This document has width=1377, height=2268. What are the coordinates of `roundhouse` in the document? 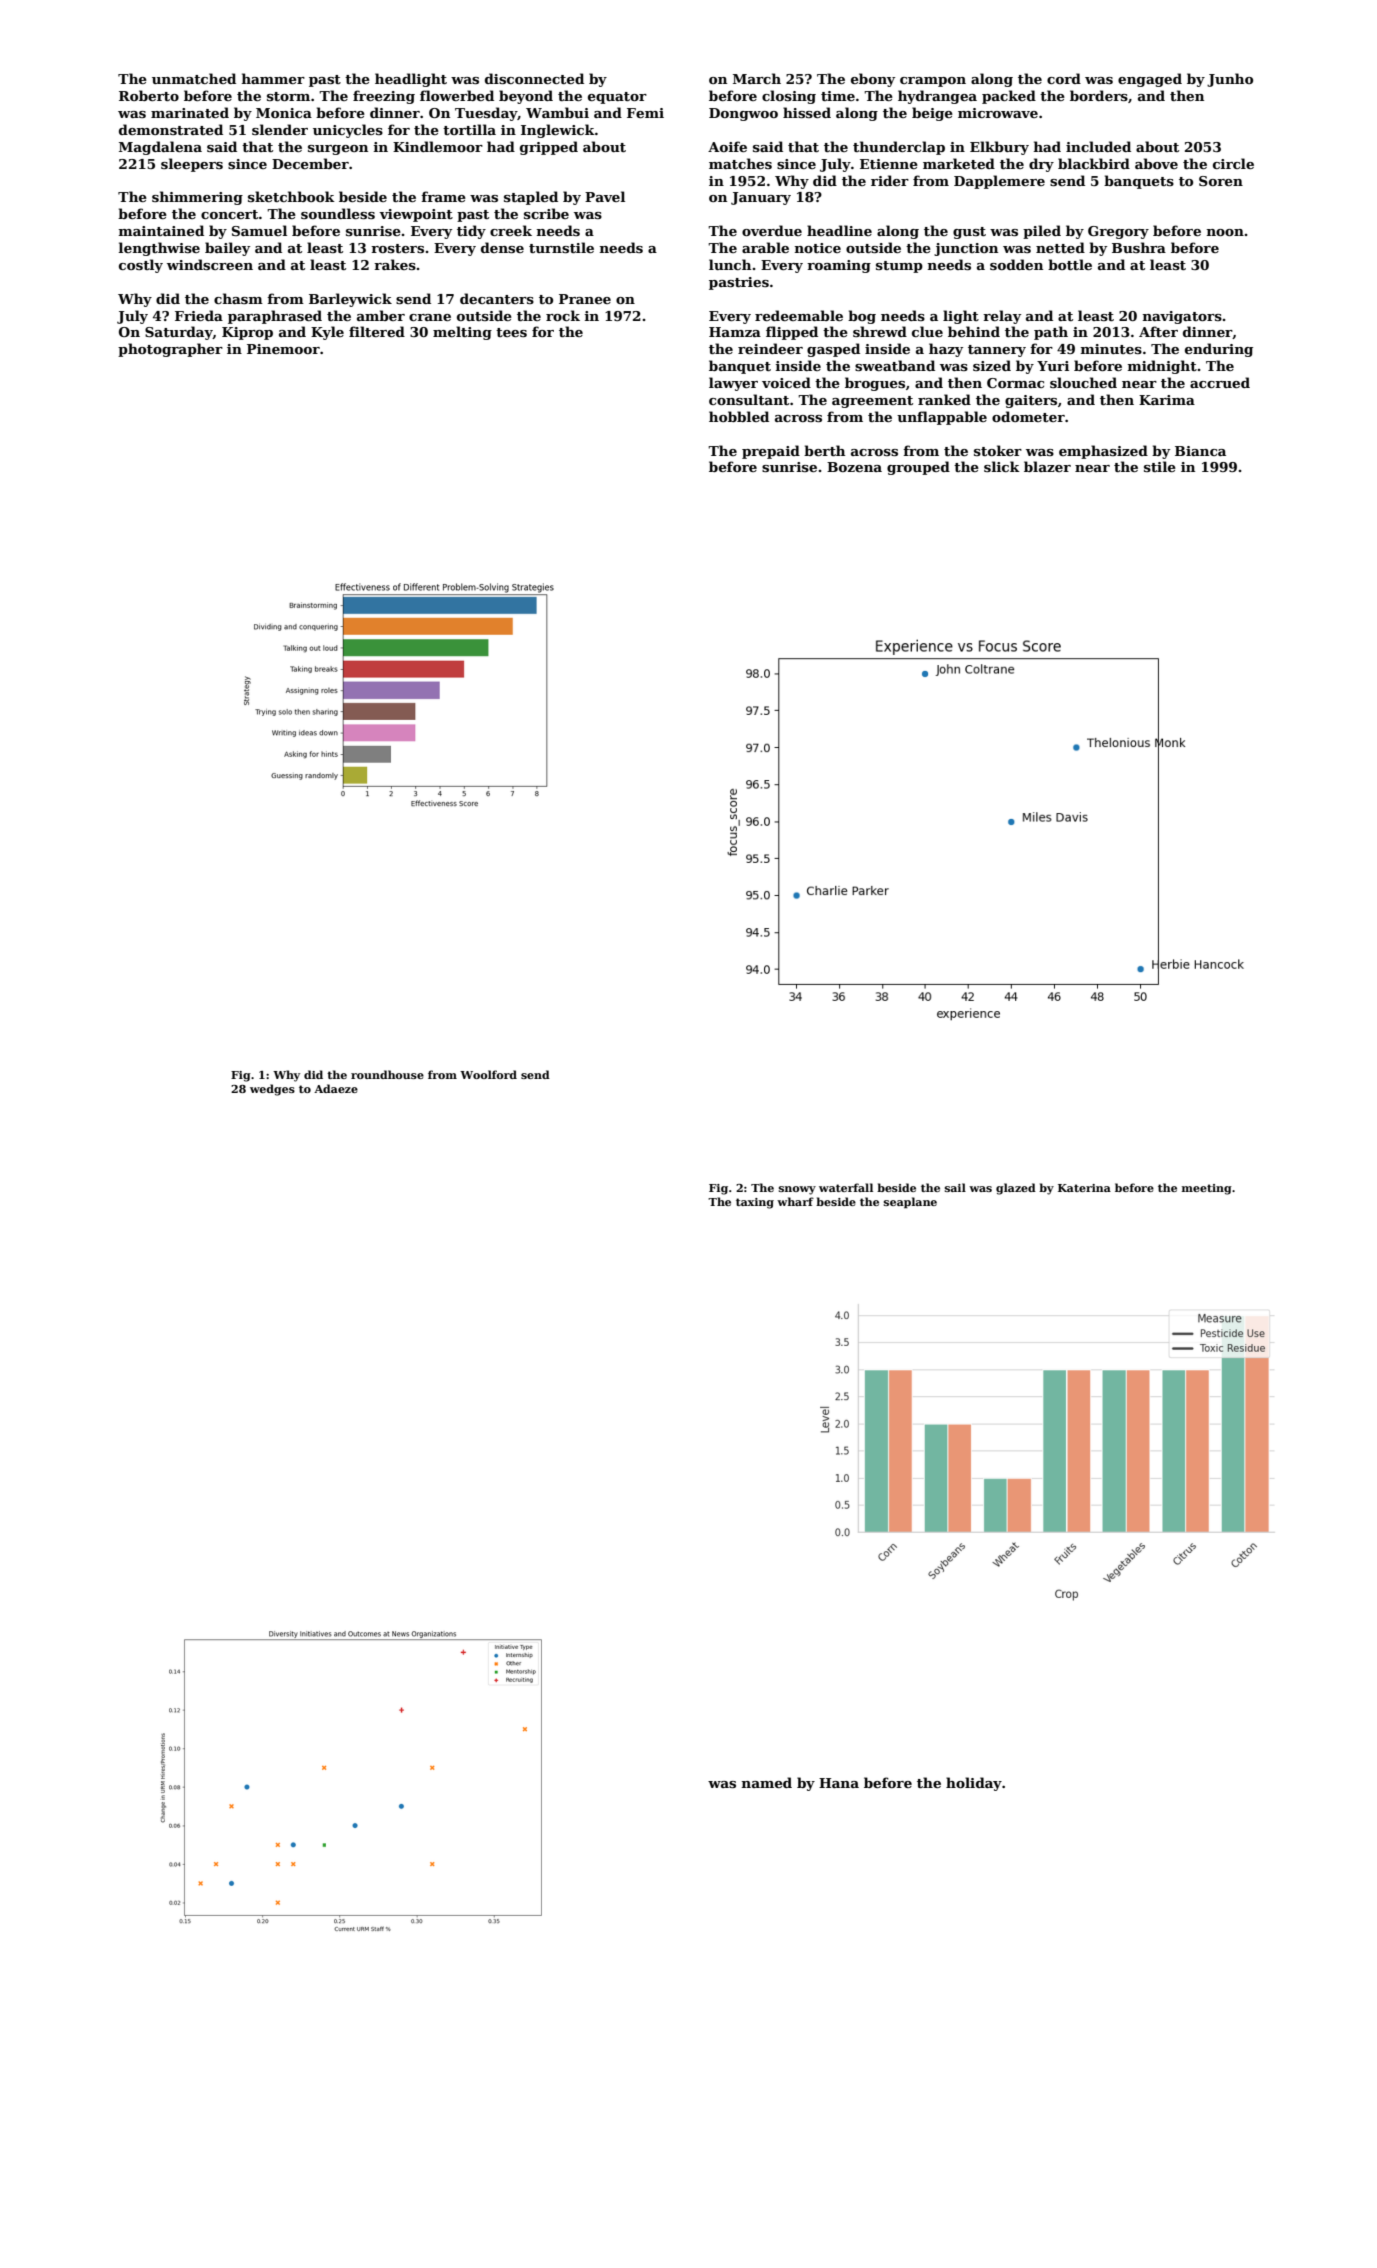 It's located at (387, 1074).
